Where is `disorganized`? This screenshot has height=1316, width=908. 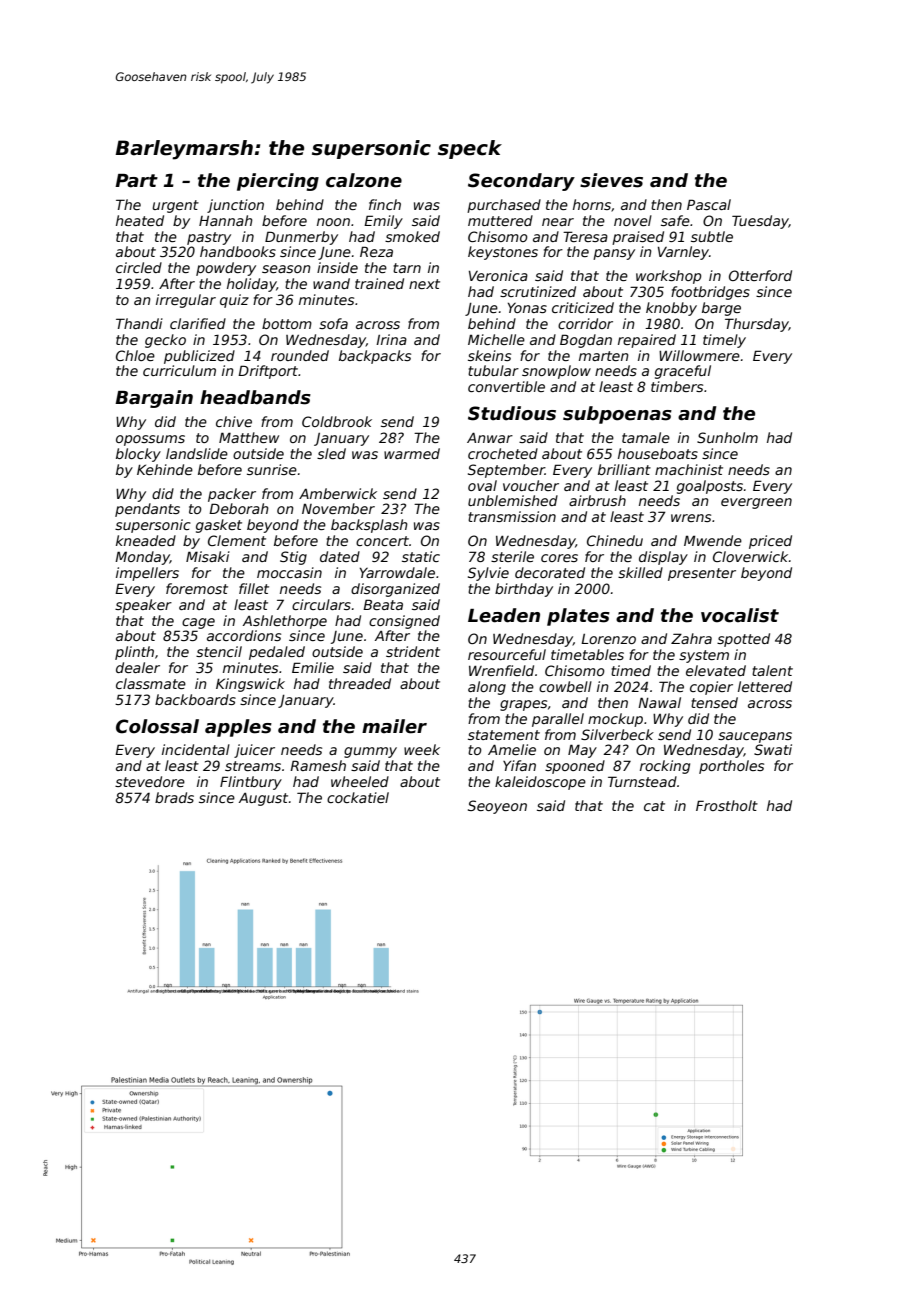
disorganized is located at coordinates (395, 590).
